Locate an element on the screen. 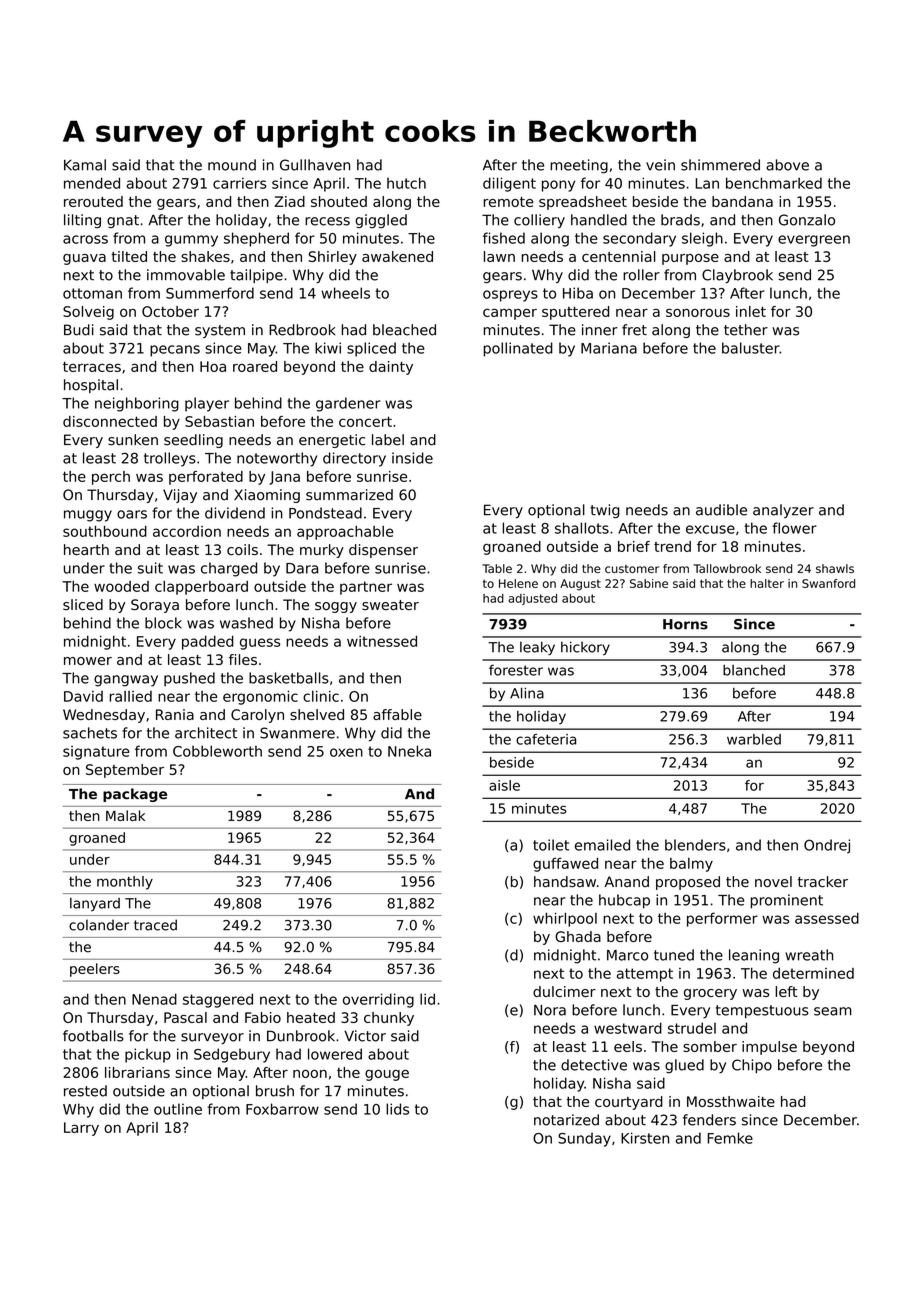 Image resolution: width=924 pixels, height=1311 pixels. traced is located at coordinates (155, 925).
